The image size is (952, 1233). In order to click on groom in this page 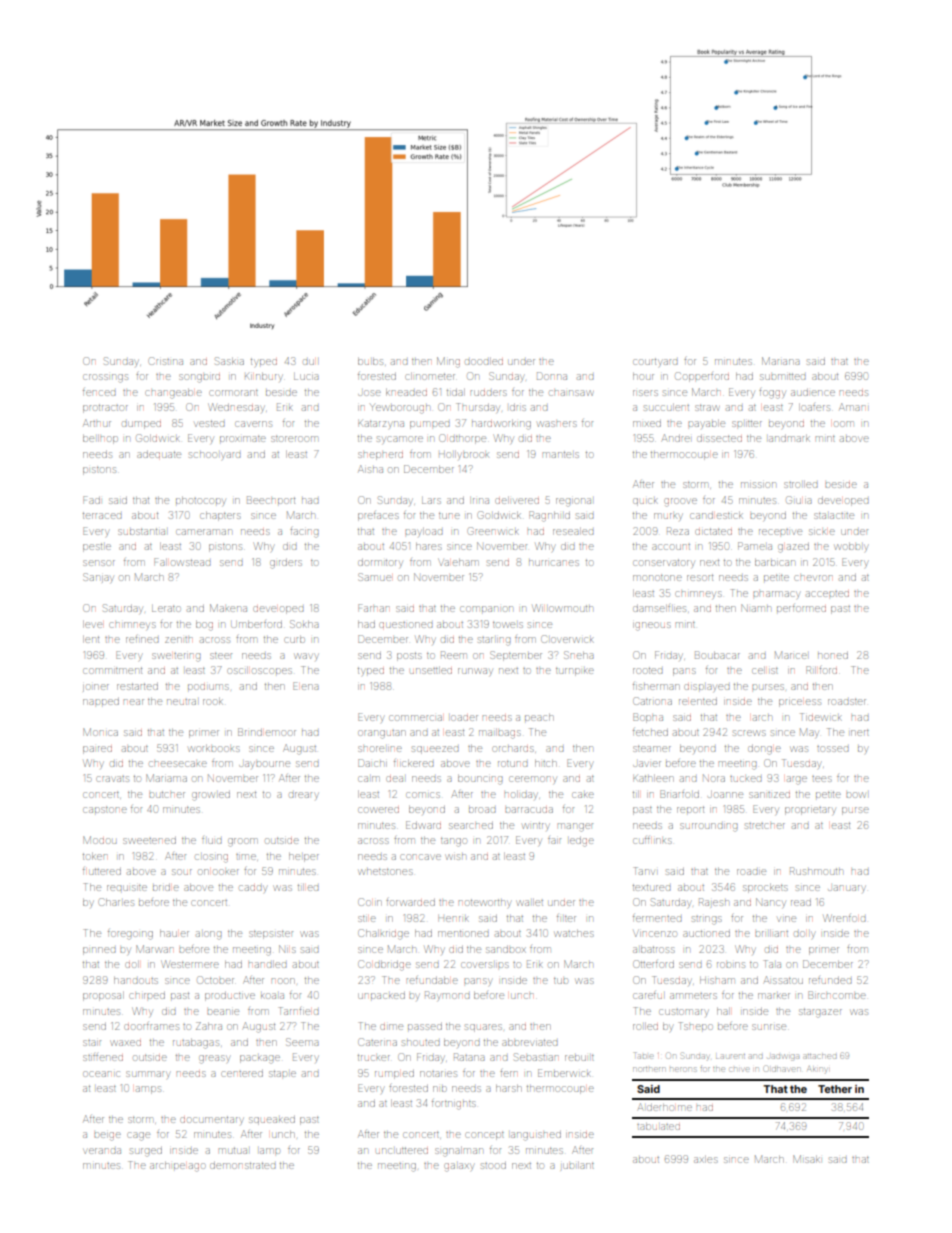, I will do `click(242, 842)`.
